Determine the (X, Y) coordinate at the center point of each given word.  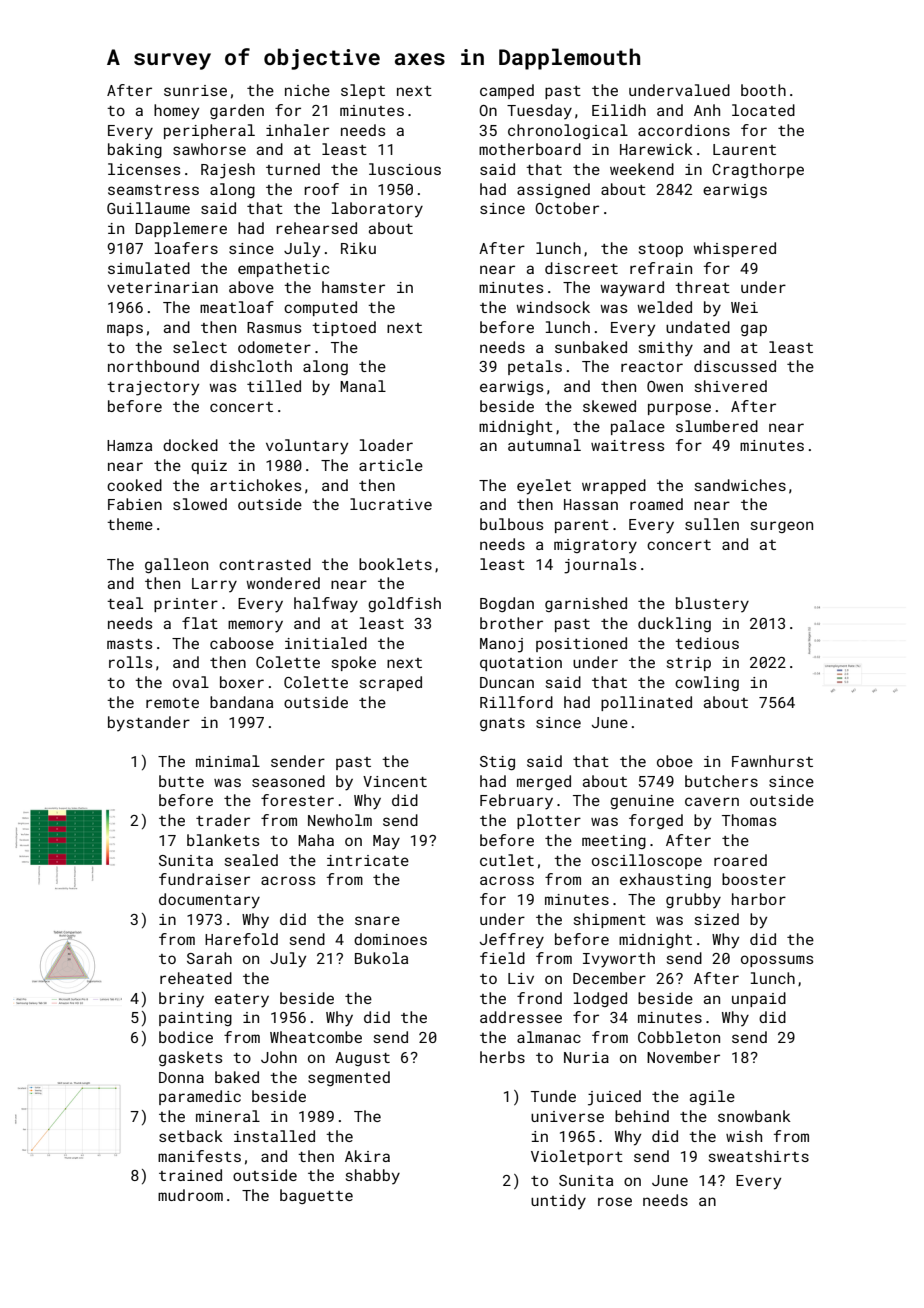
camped (507, 91)
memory (255, 626)
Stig (497, 763)
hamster (353, 287)
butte (181, 781)
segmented (349, 1078)
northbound (153, 366)
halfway (326, 604)
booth (763, 90)
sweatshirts (759, 1156)
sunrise (195, 90)
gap (754, 330)
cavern (712, 801)
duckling (674, 624)
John (279, 1057)
